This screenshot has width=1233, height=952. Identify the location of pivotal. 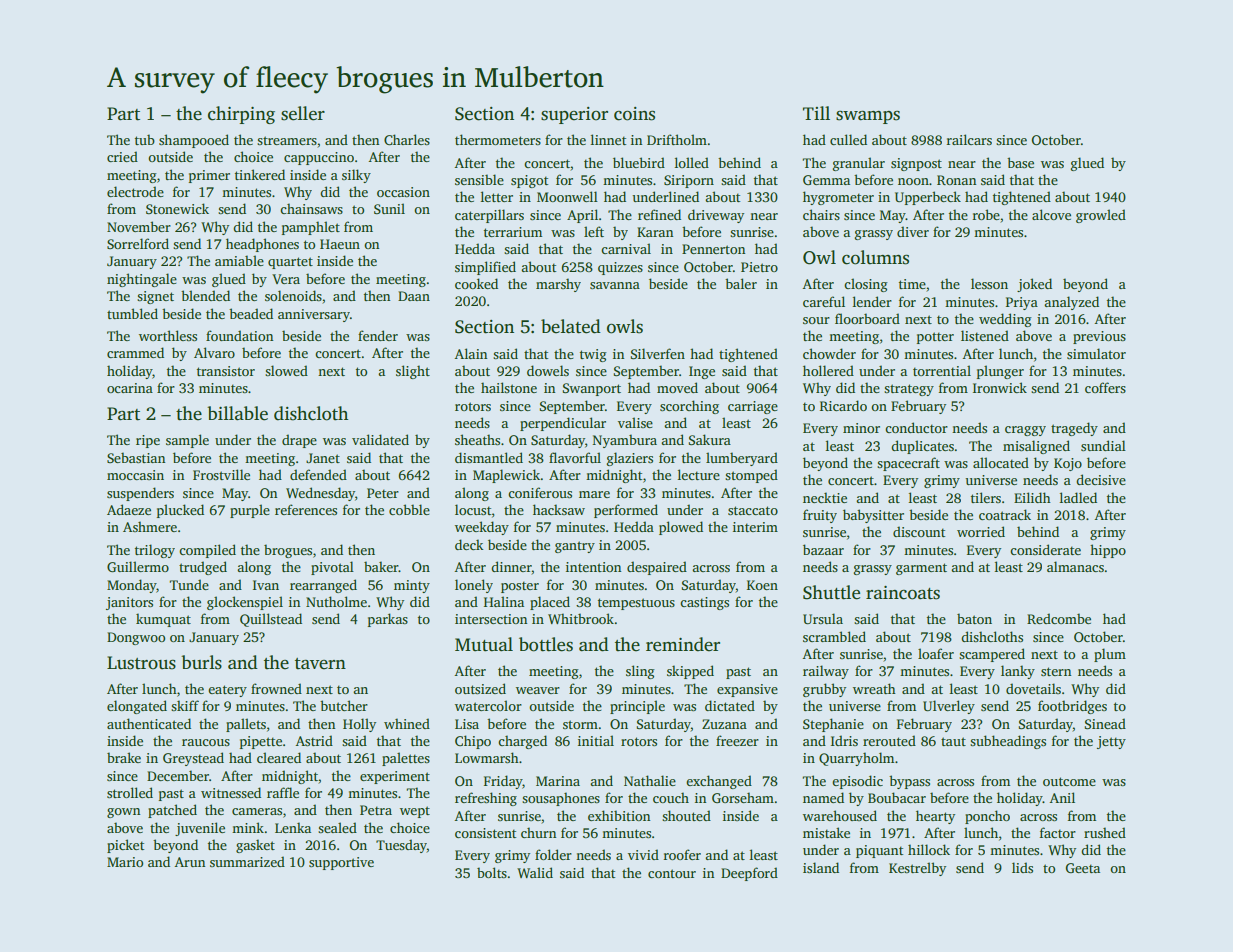
(332, 568).
